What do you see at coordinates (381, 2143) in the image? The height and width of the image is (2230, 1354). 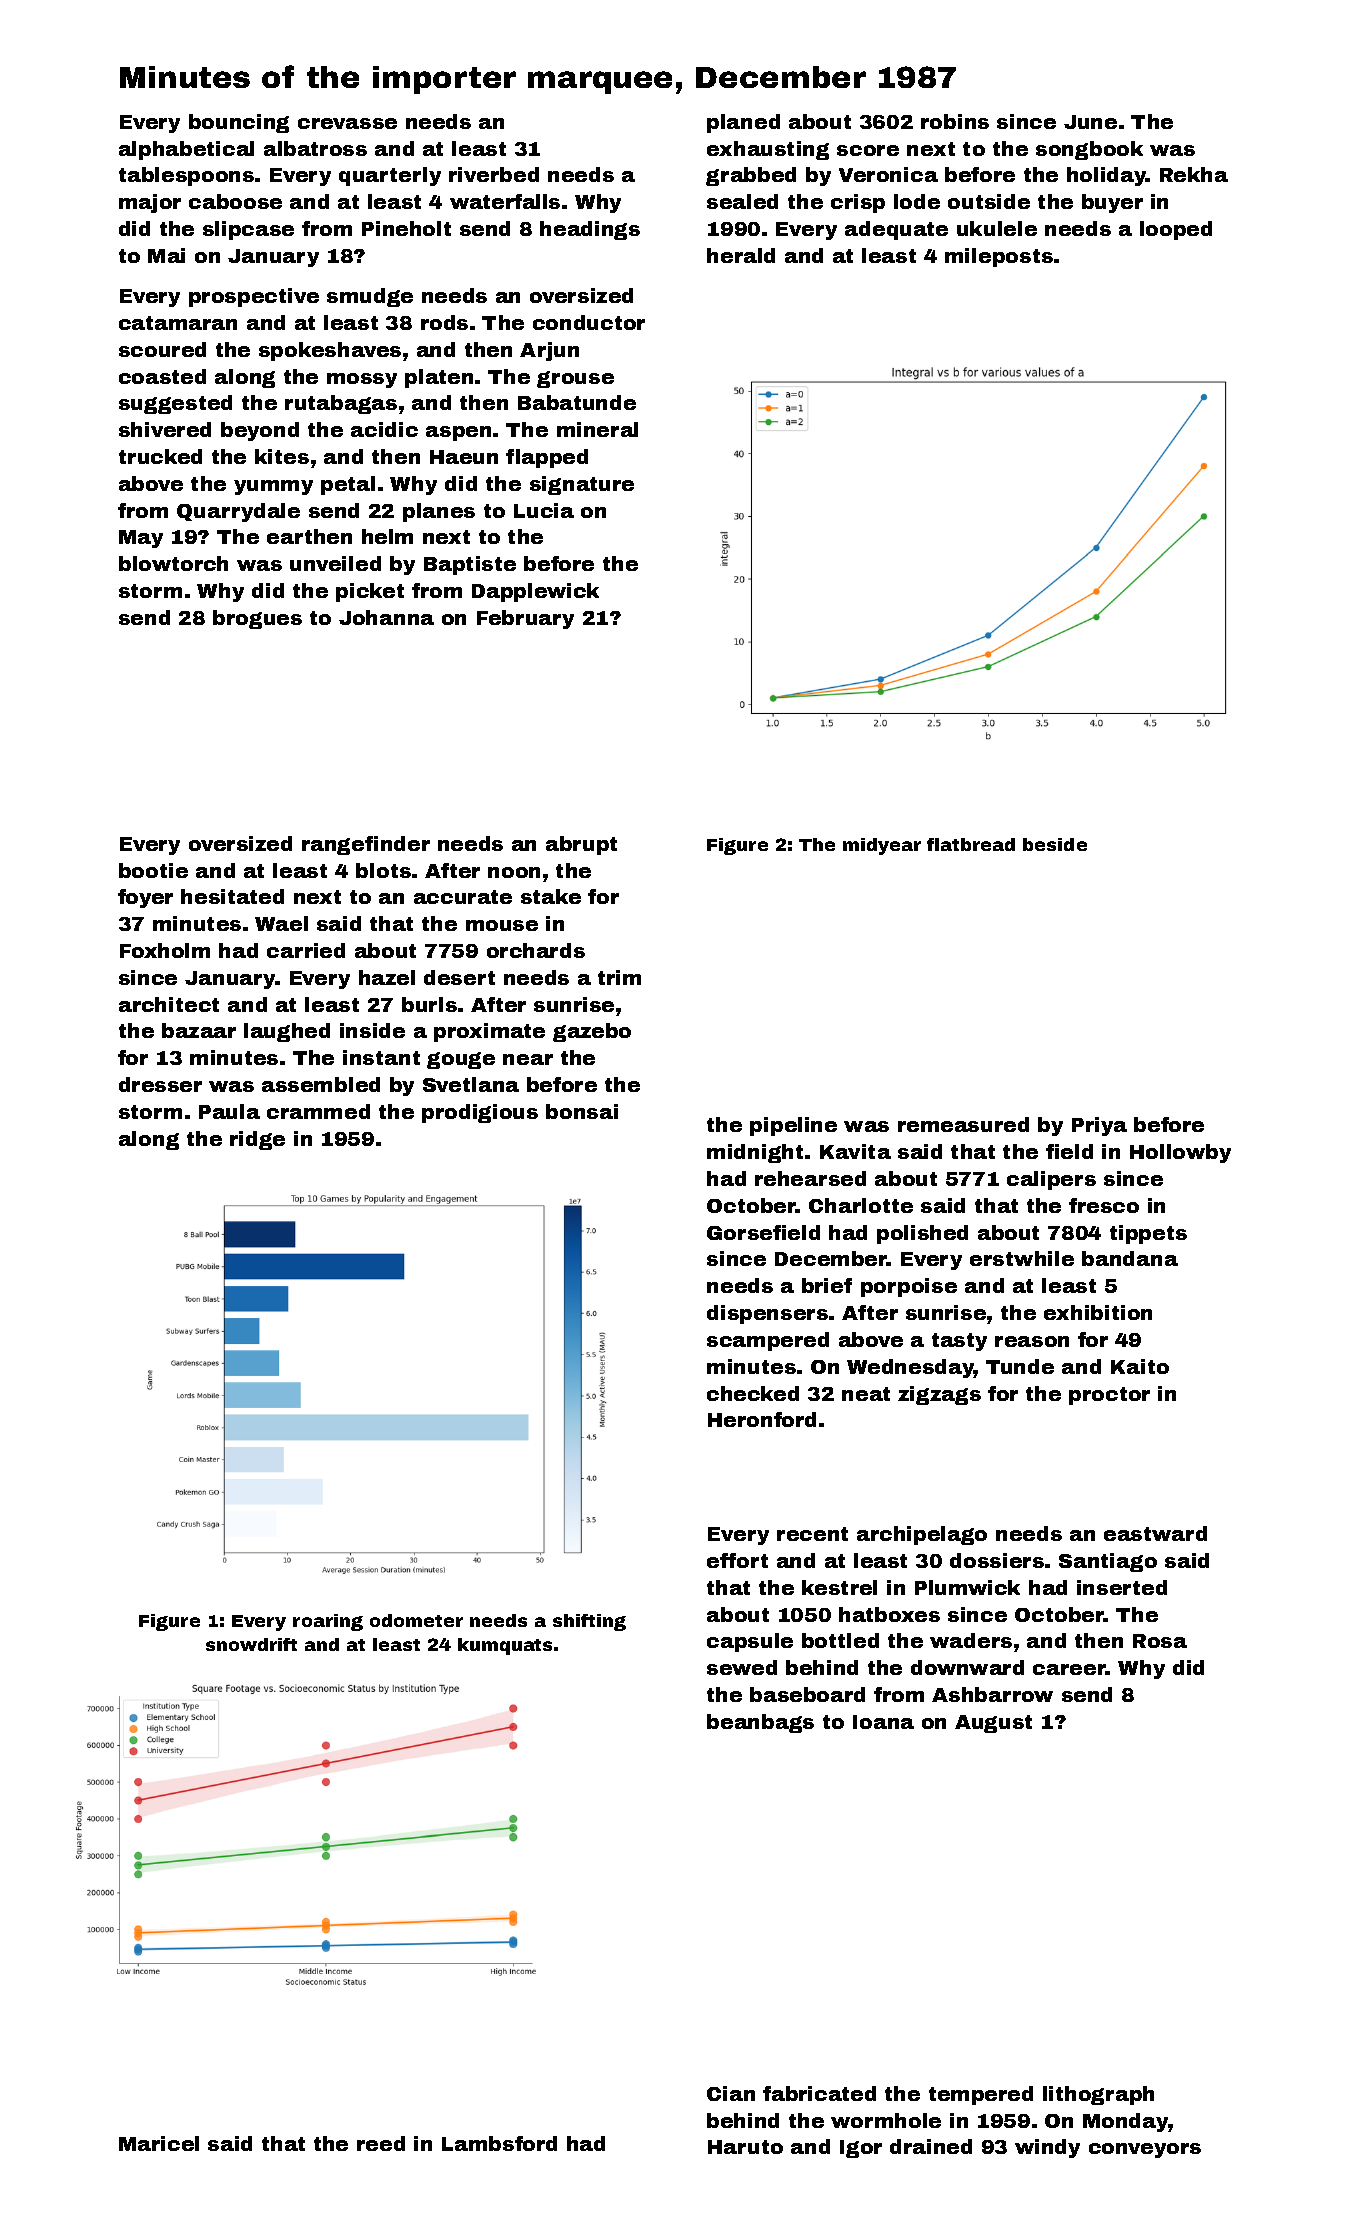 I see `reed` at bounding box center [381, 2143].
